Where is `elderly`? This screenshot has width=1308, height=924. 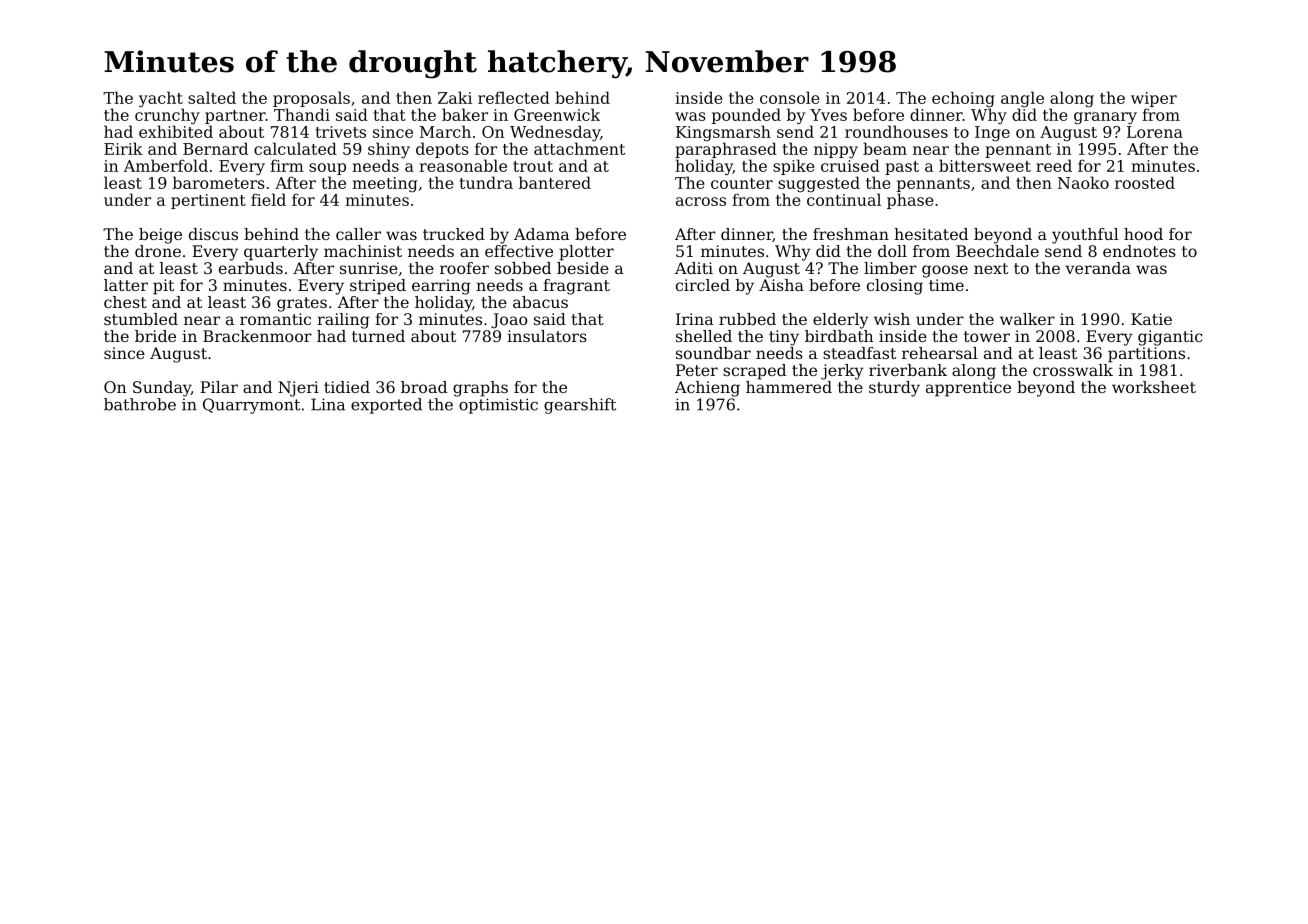 elderly is located at coordinates (841, 321).
